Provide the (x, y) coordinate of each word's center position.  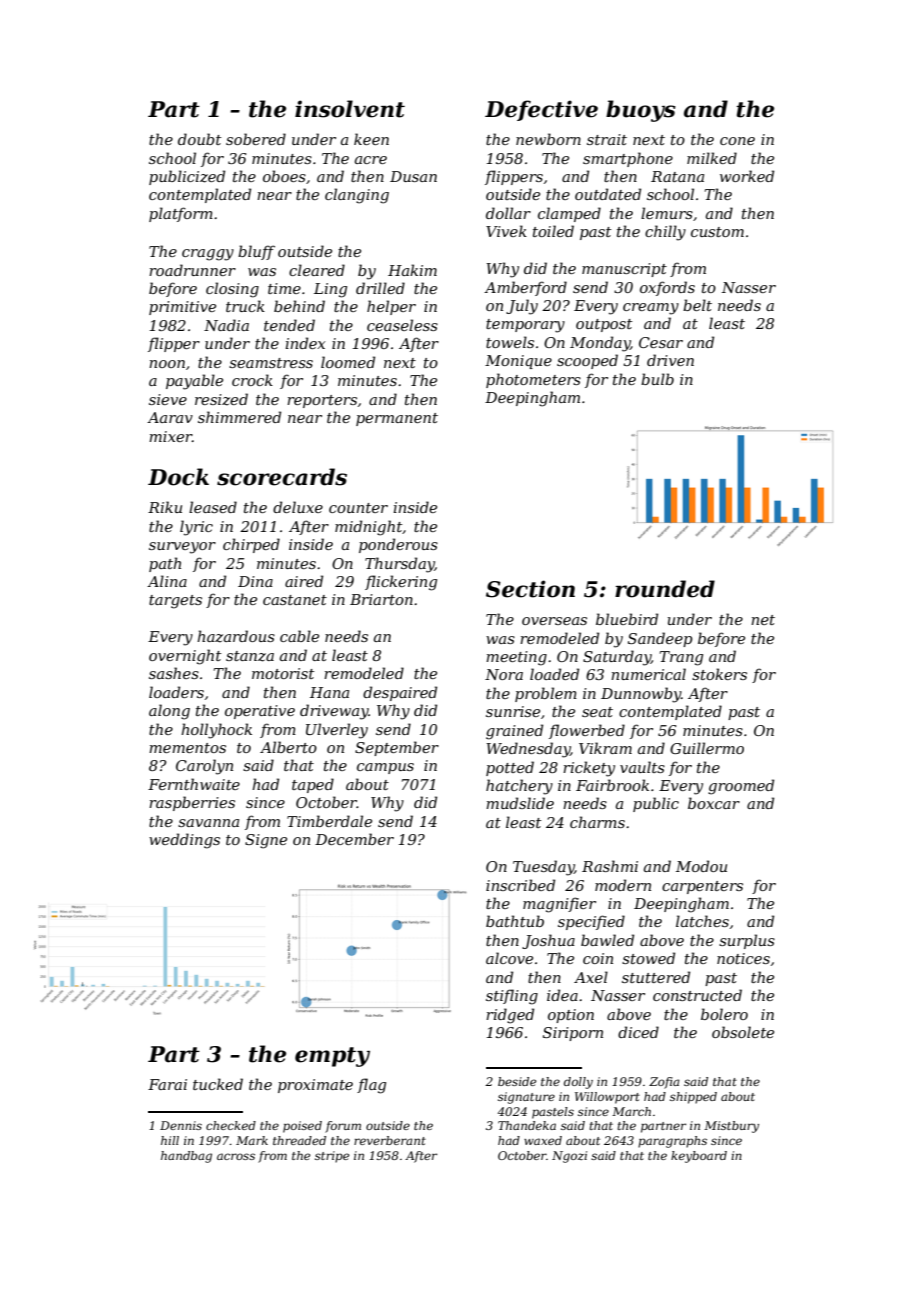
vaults (642, 767)
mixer (170, 436)
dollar (508, 213)
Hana (329, 692)
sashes (174, 673)
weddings (184, 841)
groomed (741, 787)
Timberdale (329, 821)
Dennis (181, 1125)
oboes (284, 176)
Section (530, 589)
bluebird (627, 619)
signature (526, 1098)
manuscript (624, 270)
